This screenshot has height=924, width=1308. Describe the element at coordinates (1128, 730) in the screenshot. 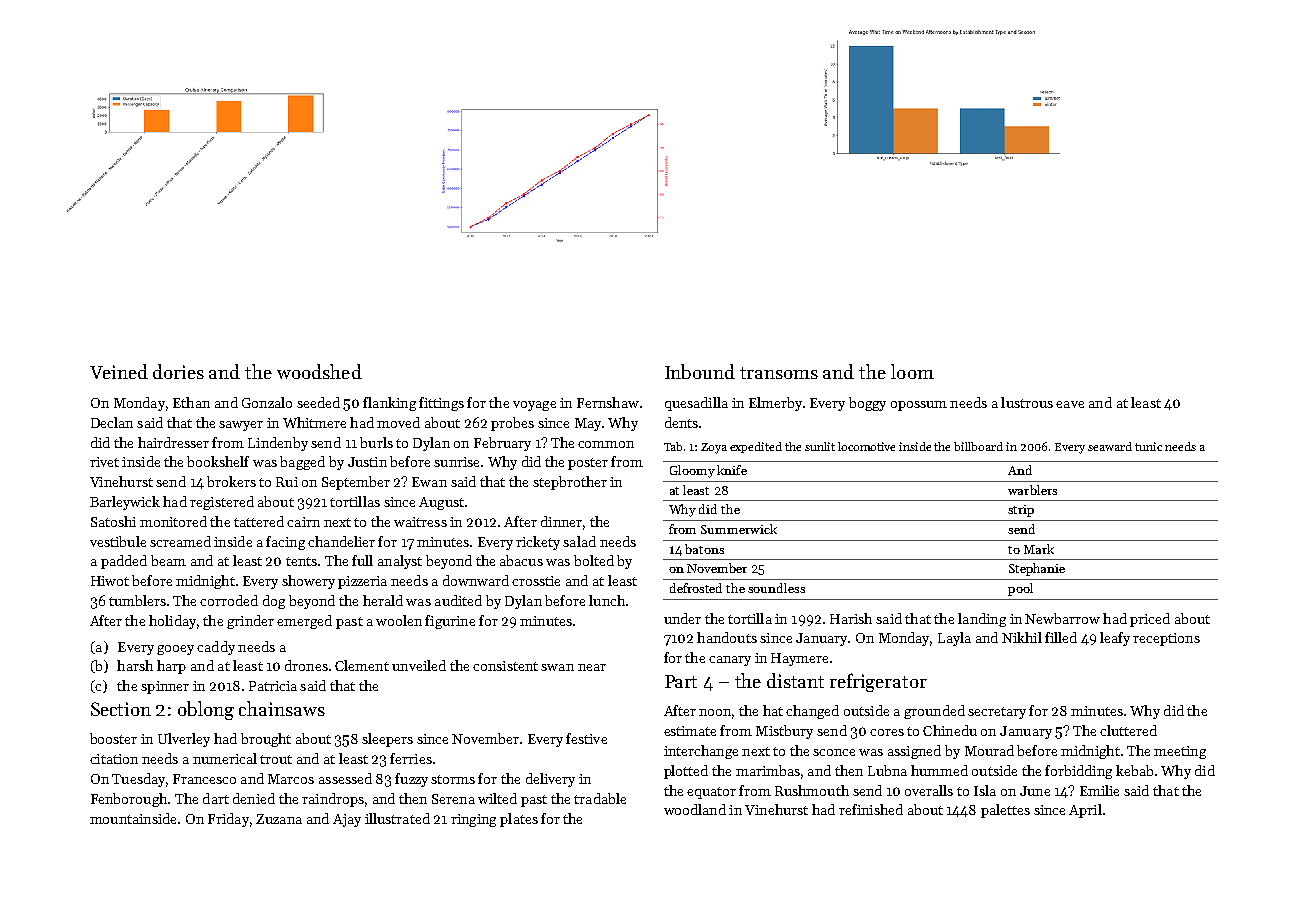

I see `cluttered` at that location.
